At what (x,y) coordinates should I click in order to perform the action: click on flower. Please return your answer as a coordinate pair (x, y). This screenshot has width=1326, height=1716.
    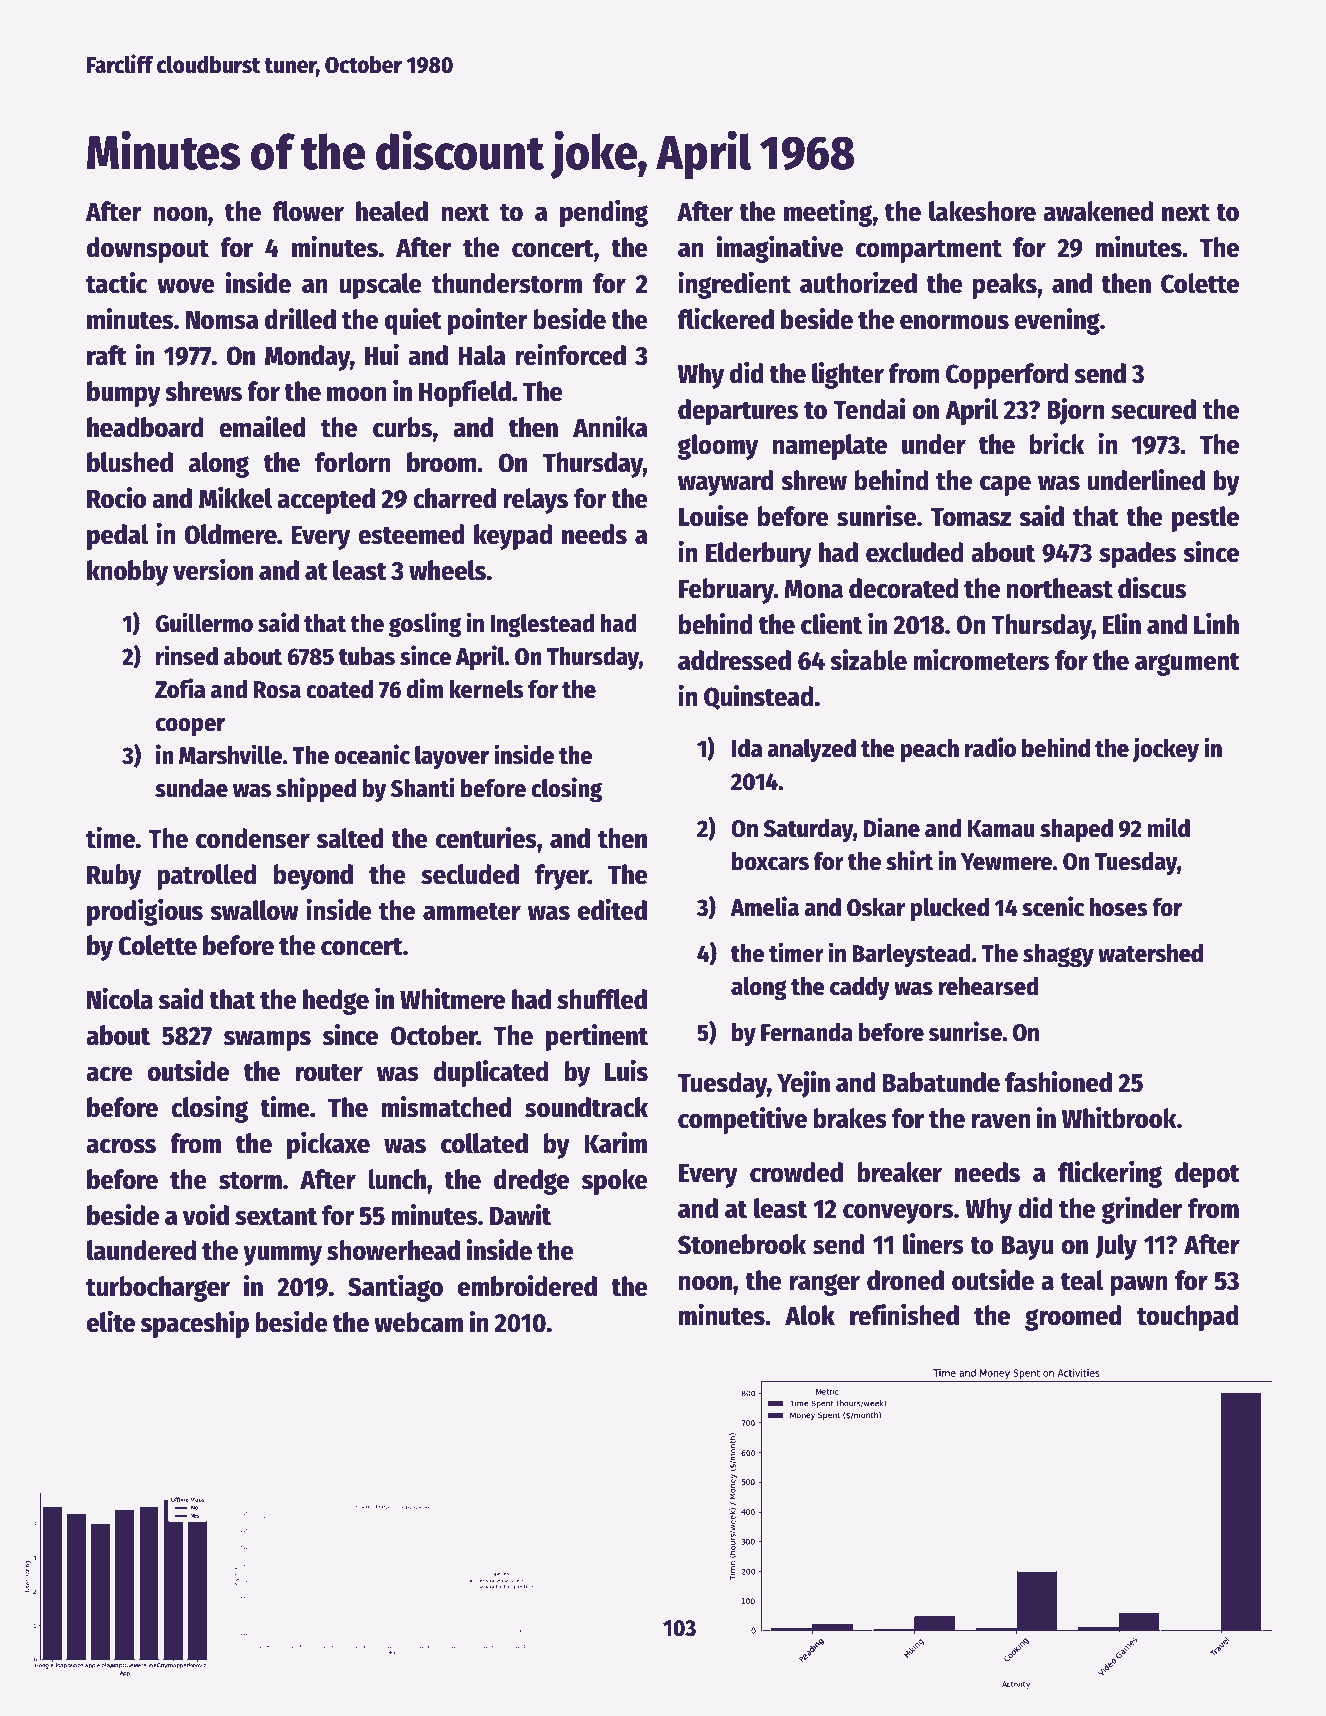
    Looking at the image, I should click on (308, 211).
